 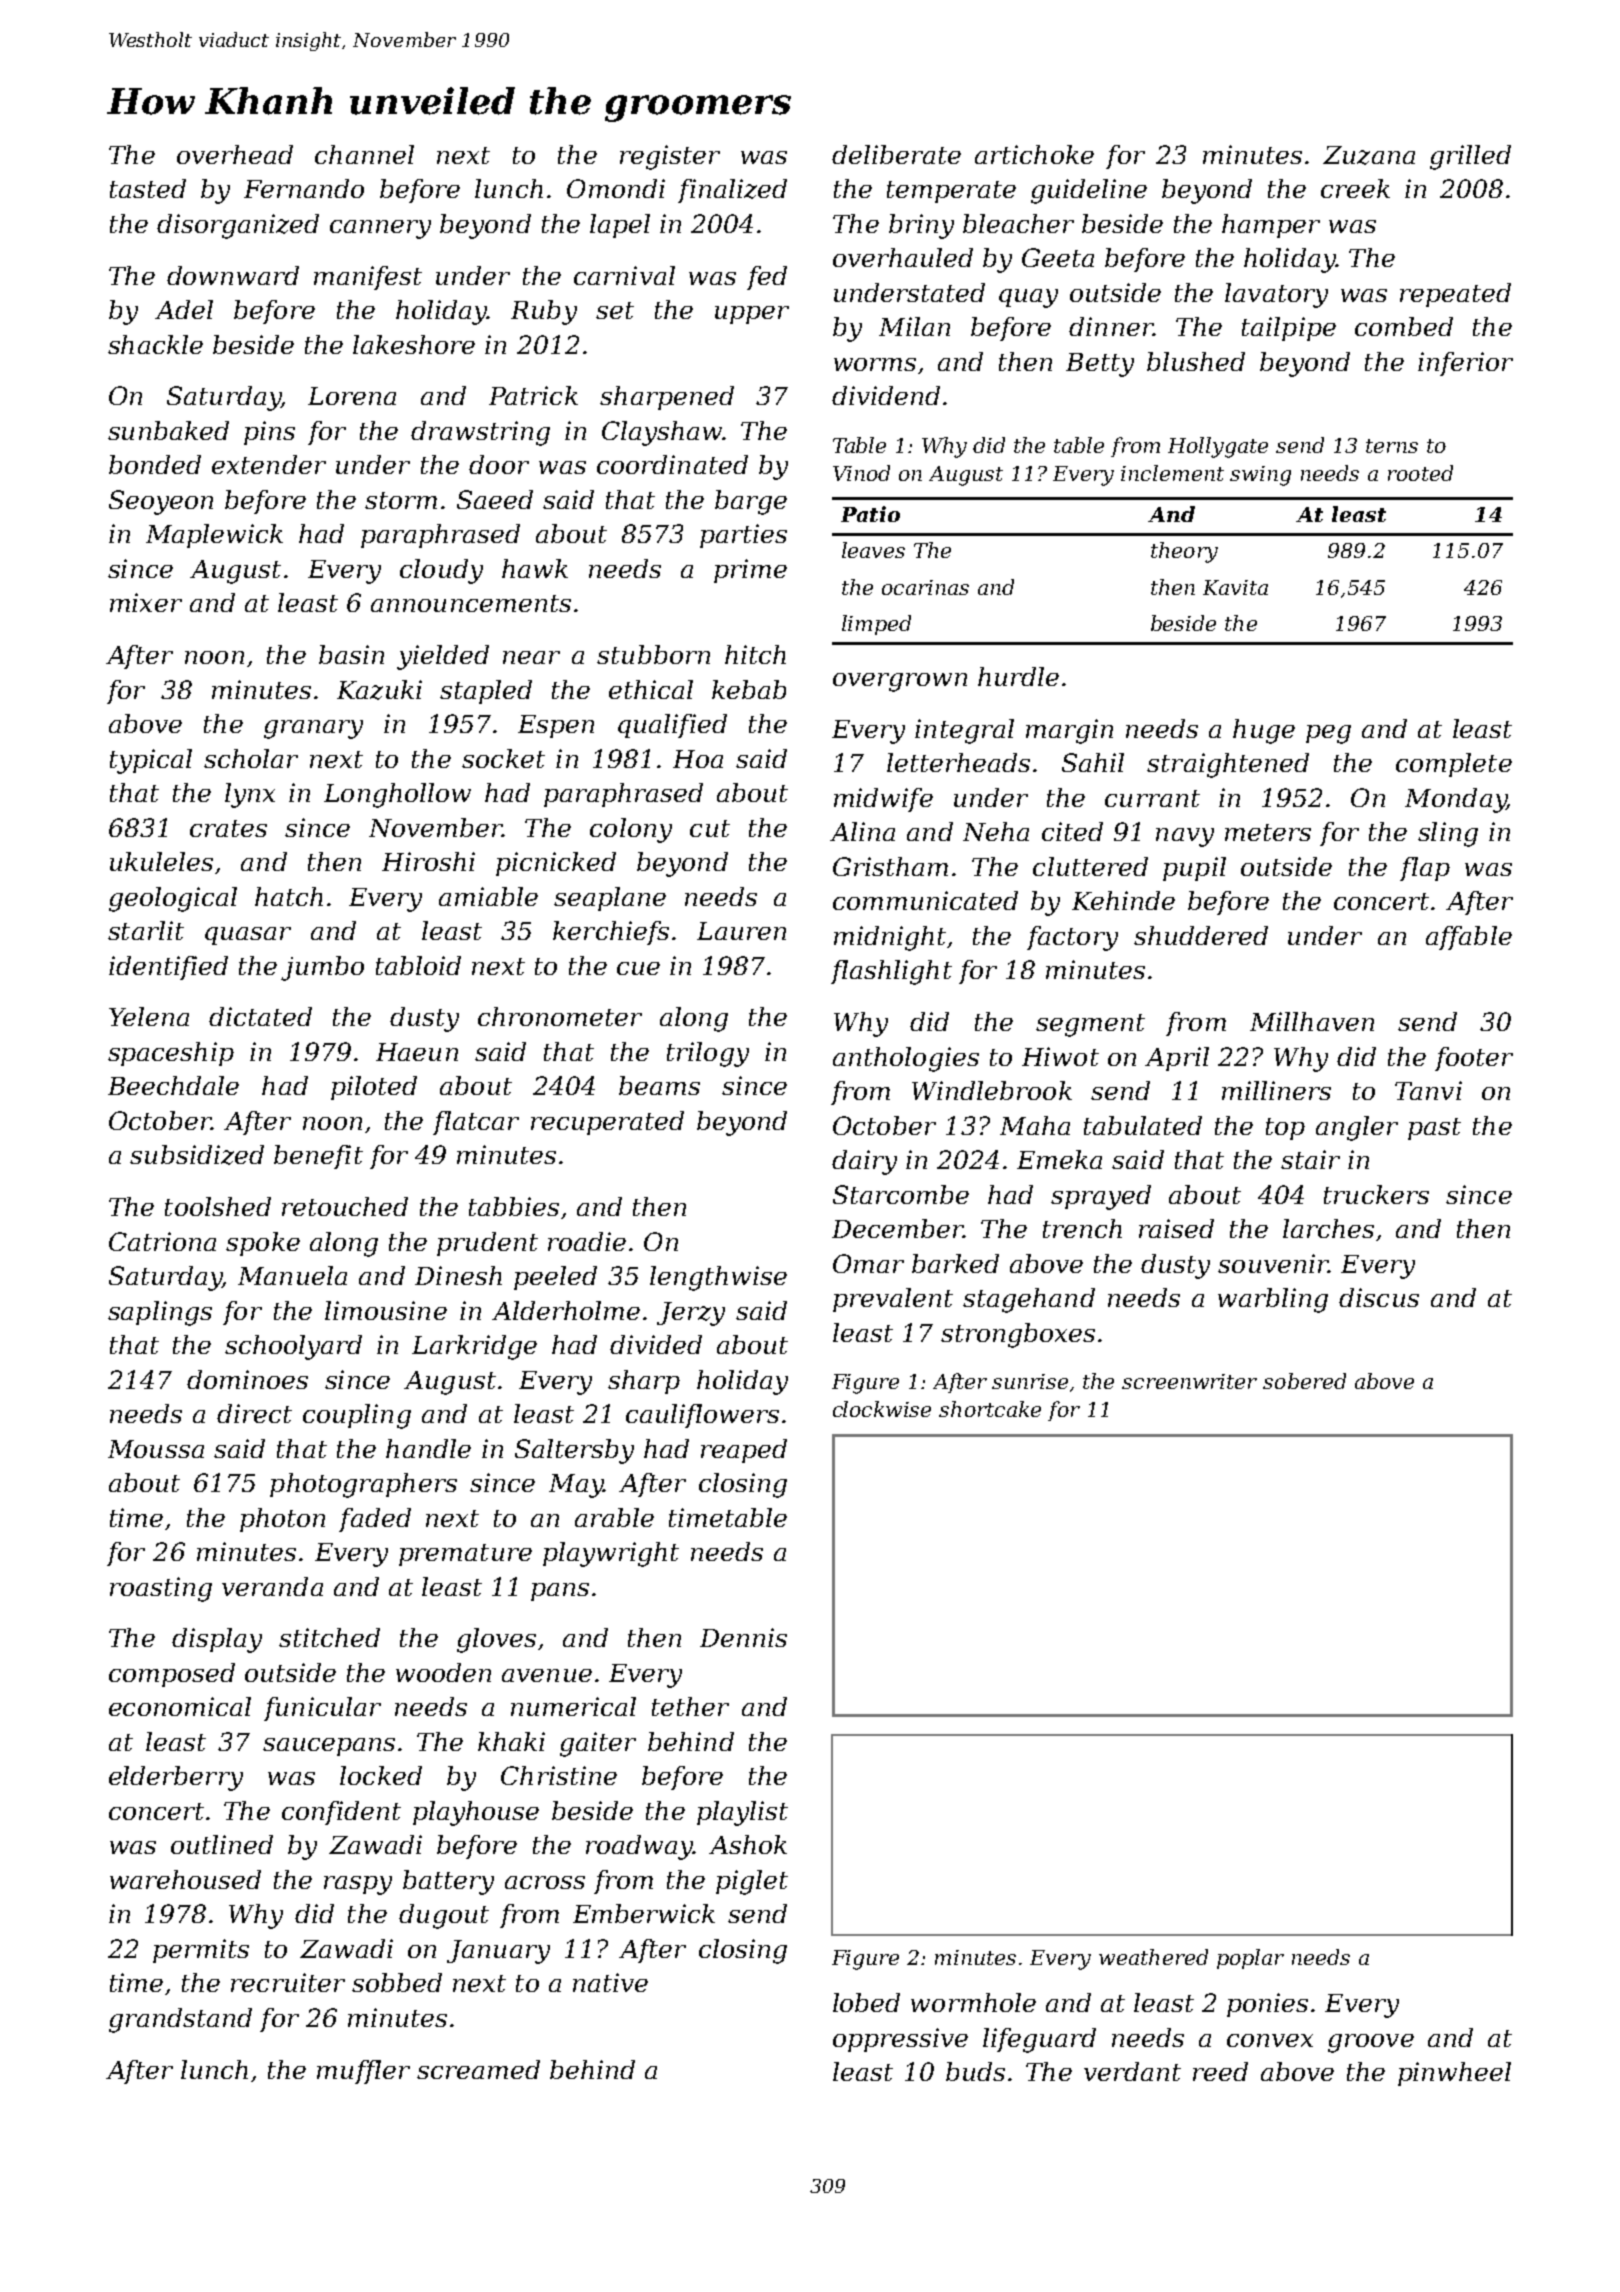 I want to click on flap, so click(x=1425, y=869).
